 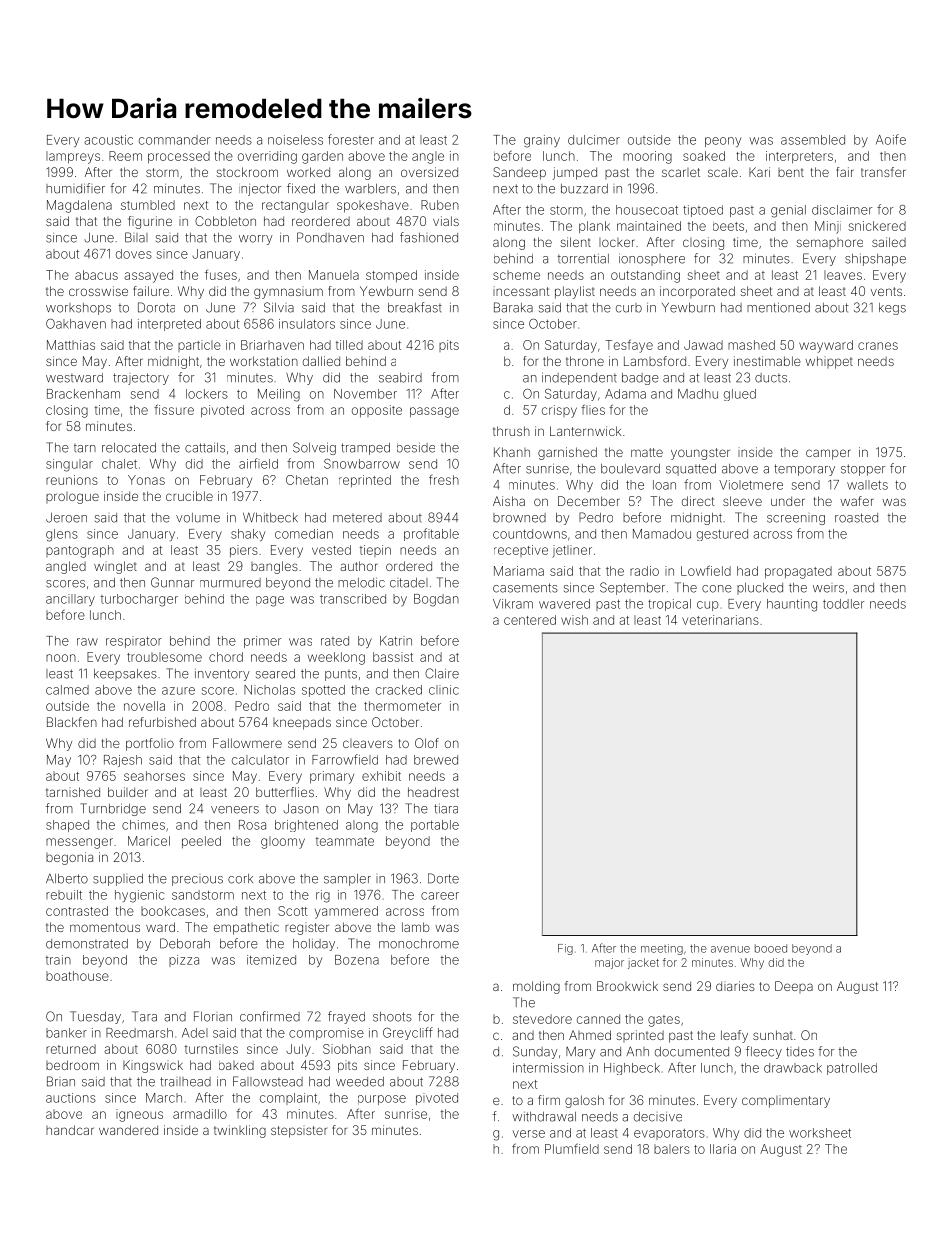 I want to click on major, so click(x=609, y=963).
